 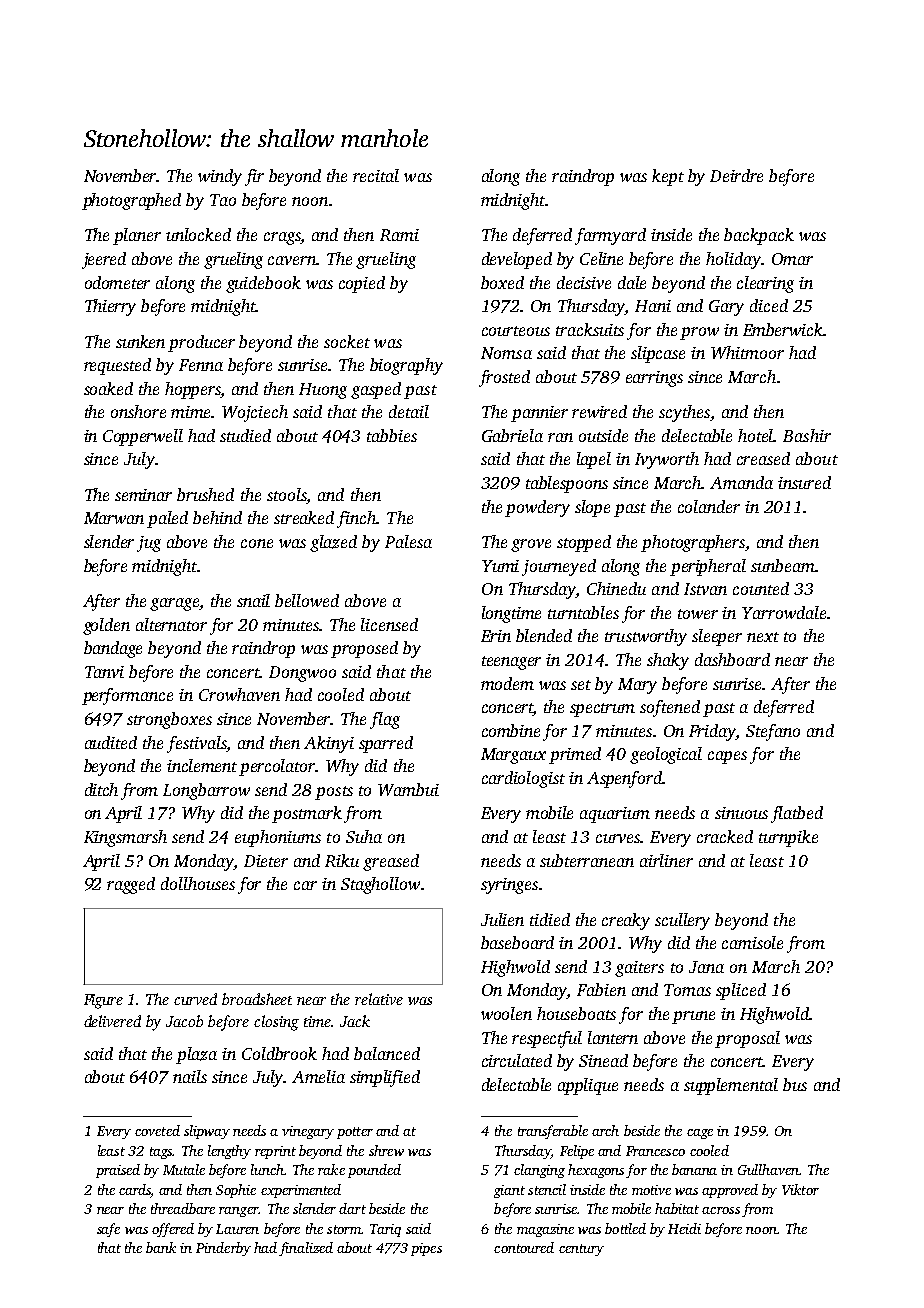 What do you see at coordinates (135, 1189) in the screenshot?
I see `cards` at bounding box center [135, 1189].
